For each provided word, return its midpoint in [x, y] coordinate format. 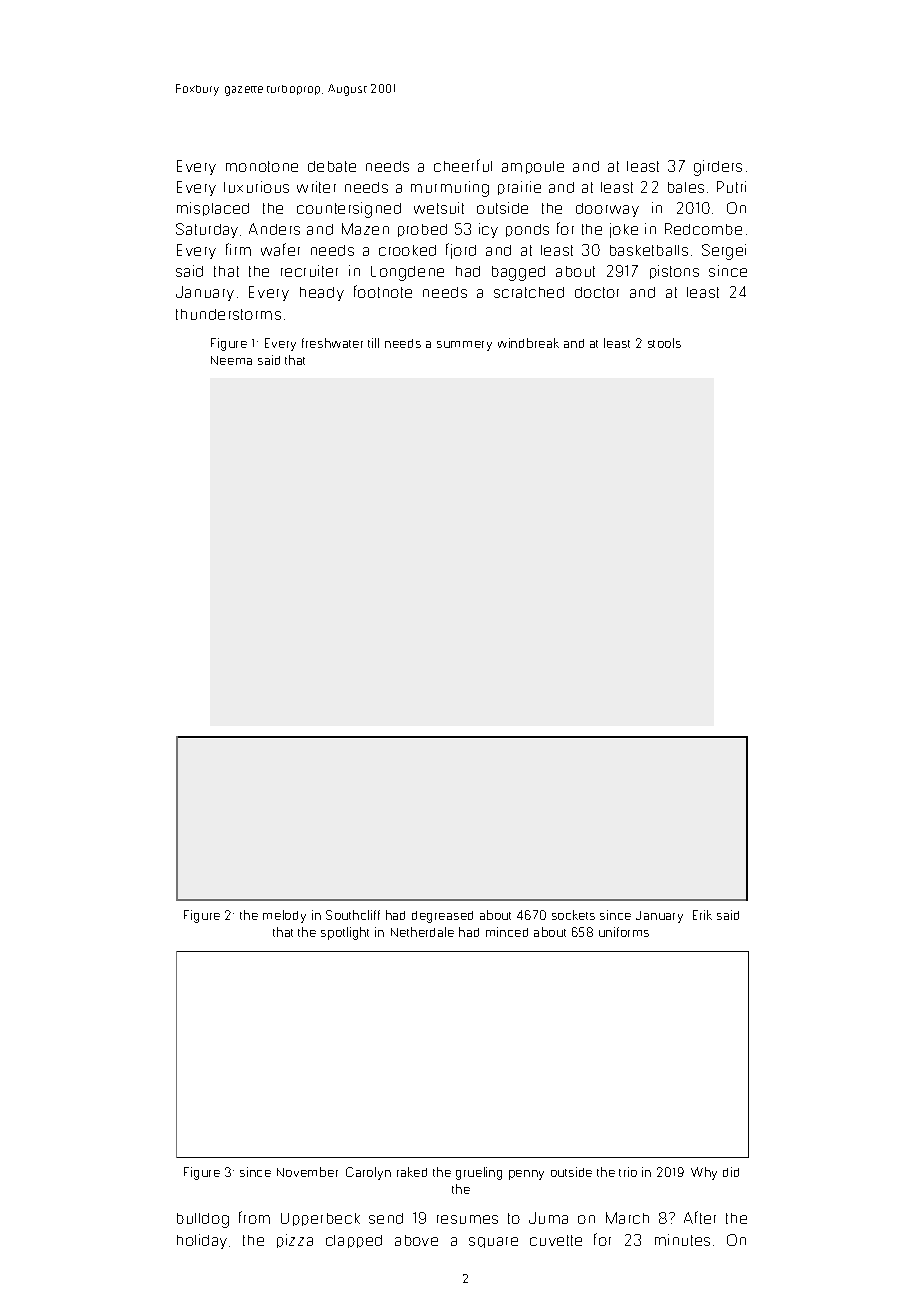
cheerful [463, 165]
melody [284, 916]
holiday [202, 1241]
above [416, 1240]
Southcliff [353, 915]
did [731, 1172]
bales [686, 187]
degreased [442, 917]
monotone [262, 166]
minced [507, 932]
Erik [702, 915]
